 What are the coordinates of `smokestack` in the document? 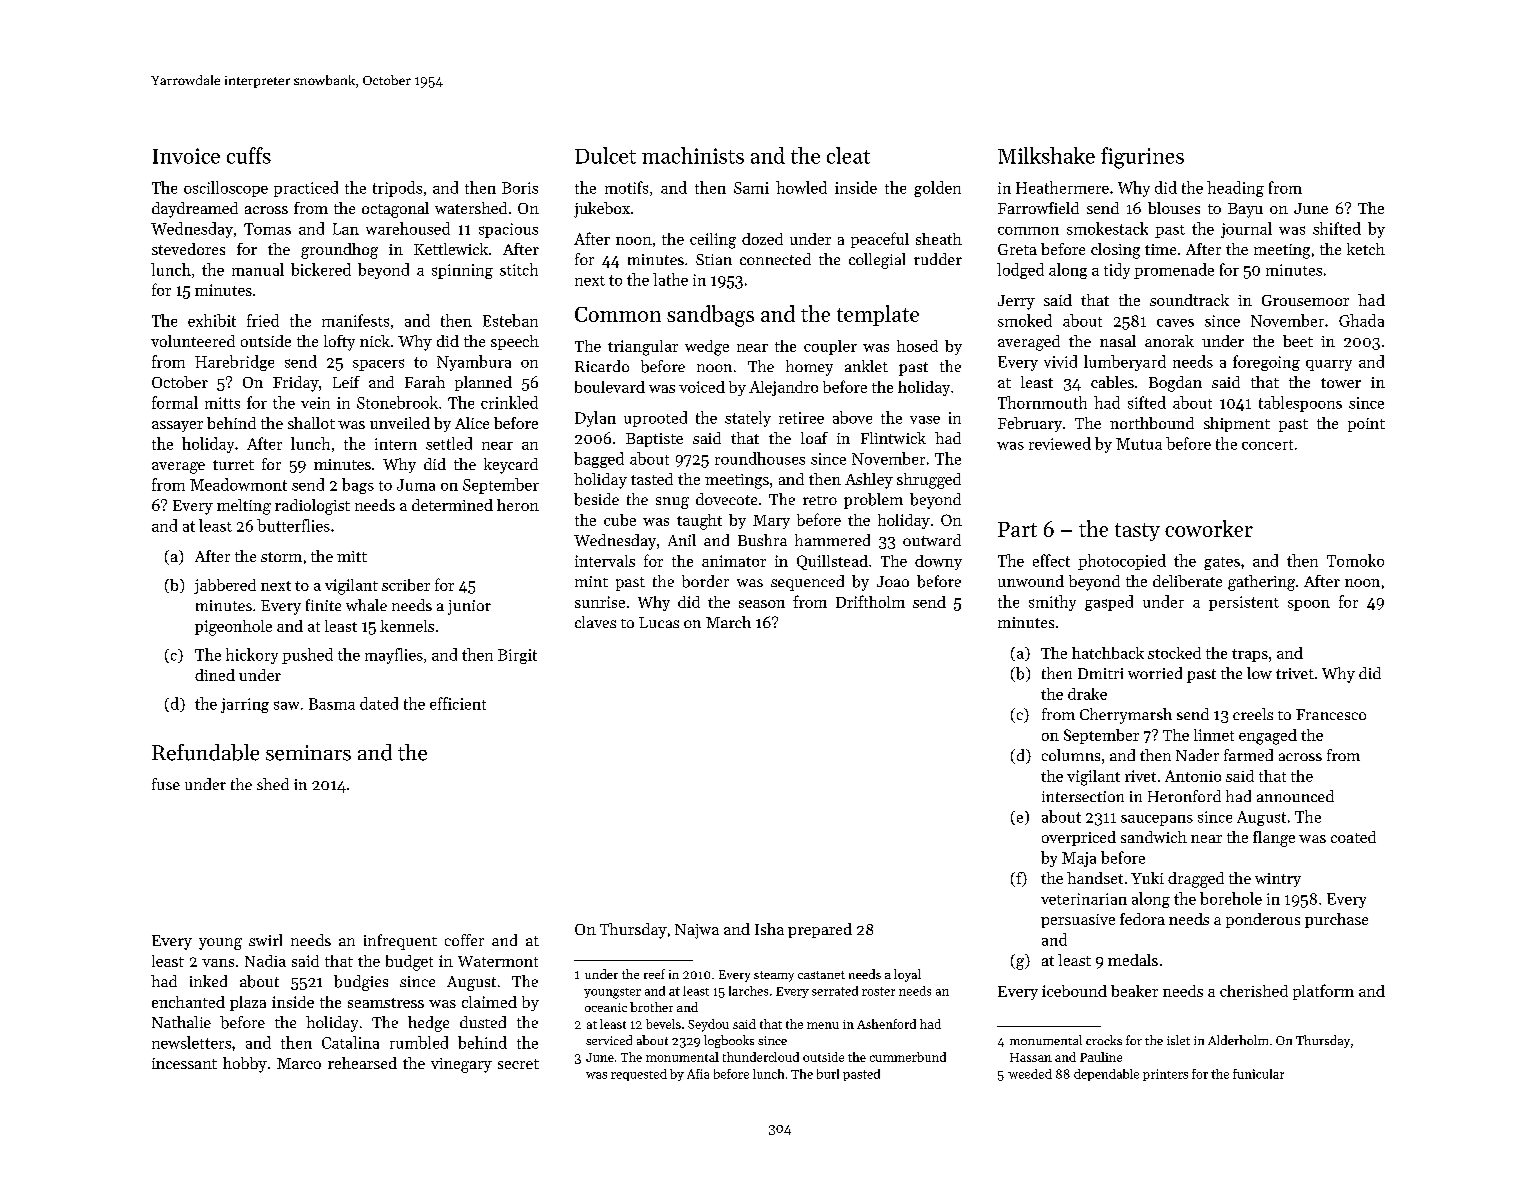 It's located at (1107, 228).
